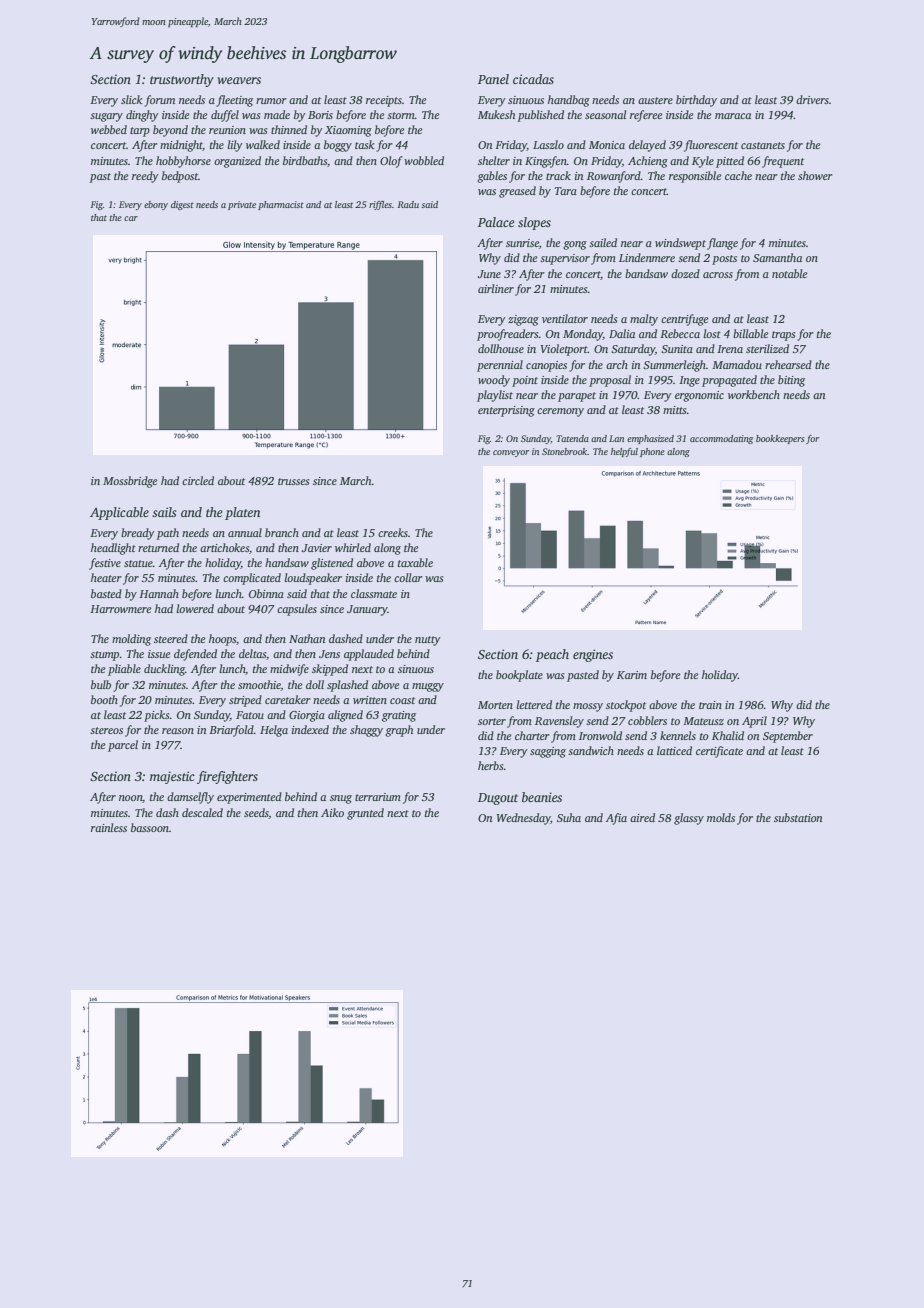 This document has height=1308, width=924. I want to click on trustworthy, so click(182, 80).
